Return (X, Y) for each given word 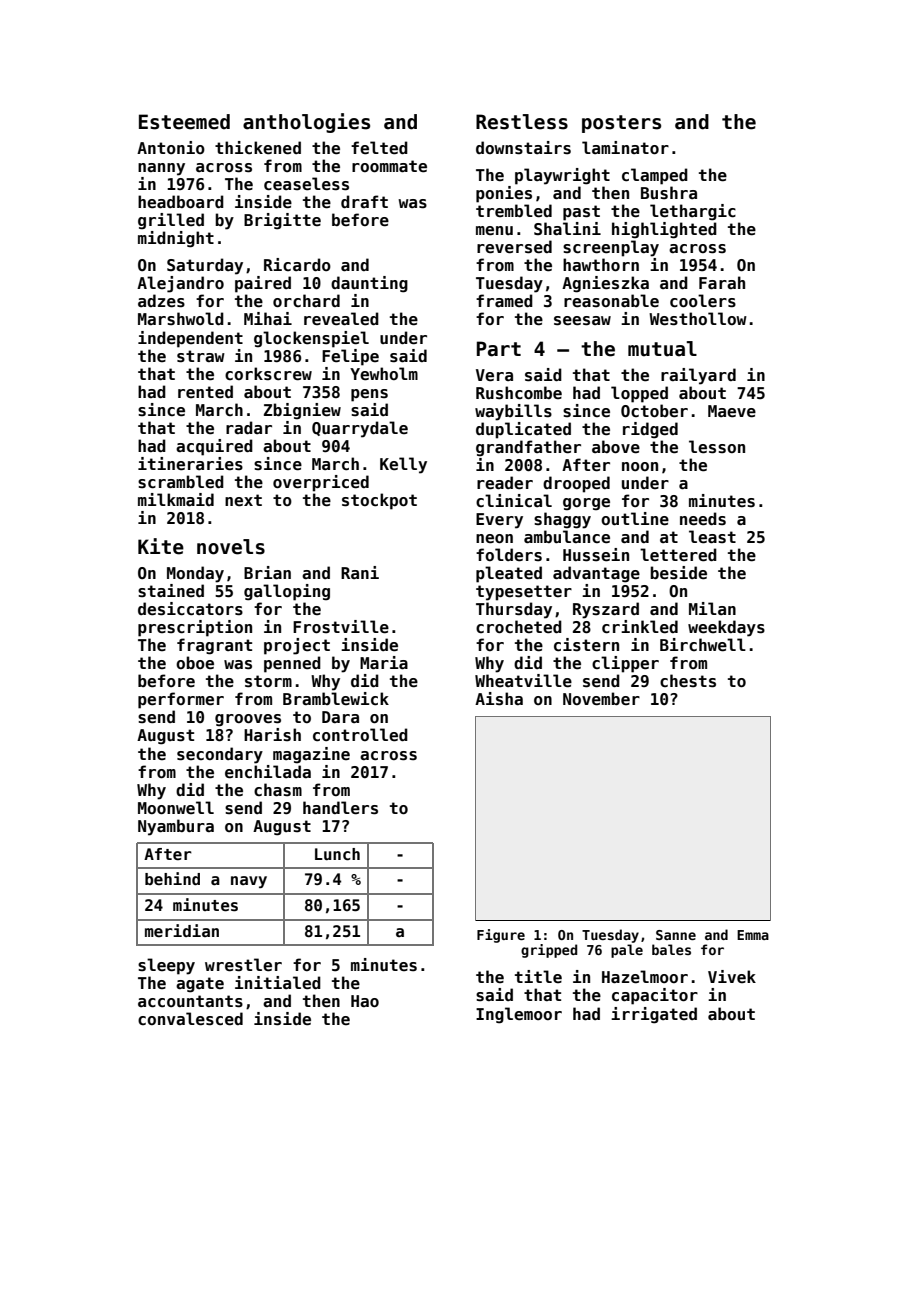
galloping (287, 592)
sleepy (166, 966)
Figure (501, 936)
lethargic (693, 212)
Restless (522, 122)
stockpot (379, 501)
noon (640, 466)
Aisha (499, 699)
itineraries (190, 464)
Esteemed (184, 122)
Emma (753, 935)
